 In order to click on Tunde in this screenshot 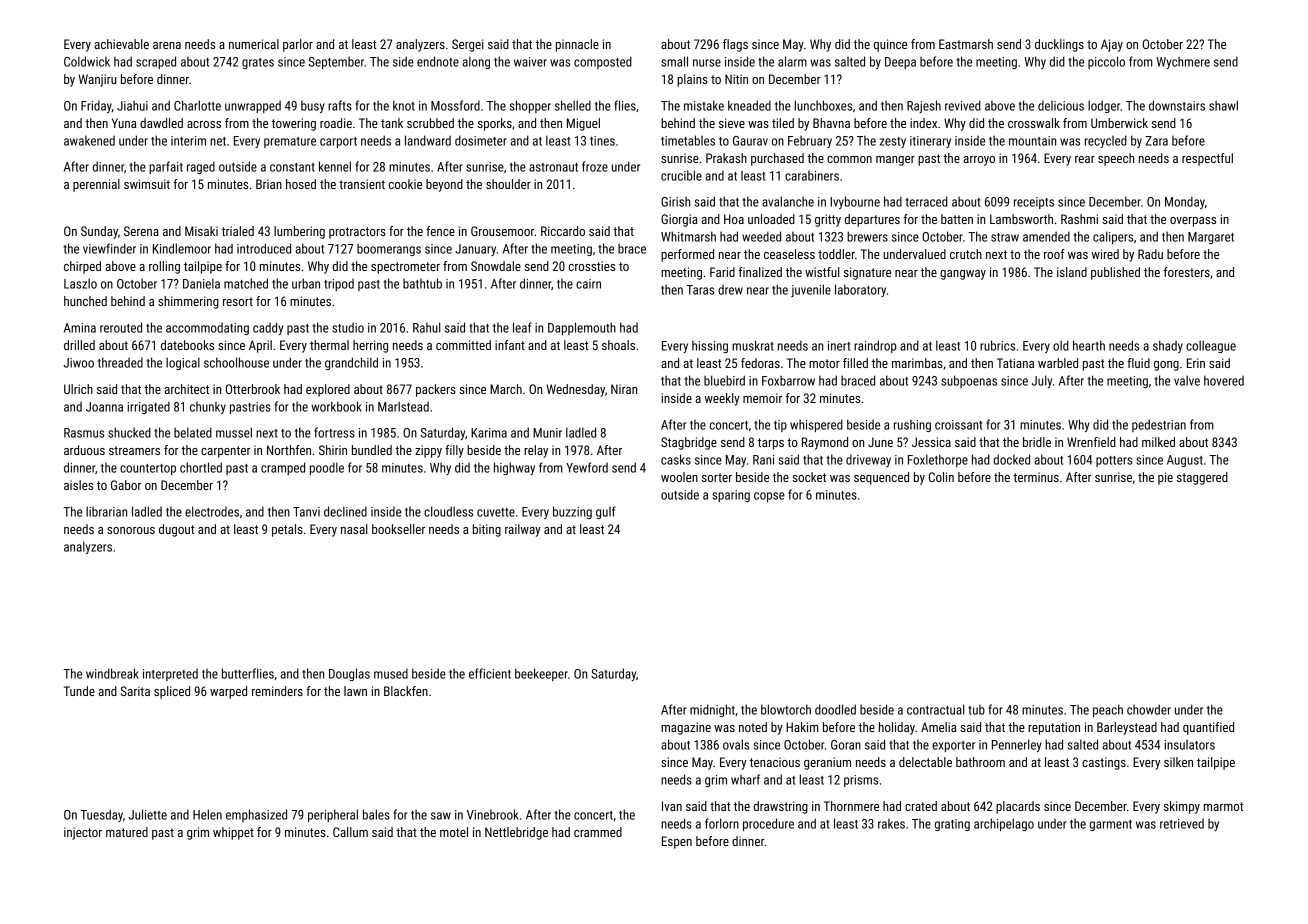, I will do `click(79, 691)`.
